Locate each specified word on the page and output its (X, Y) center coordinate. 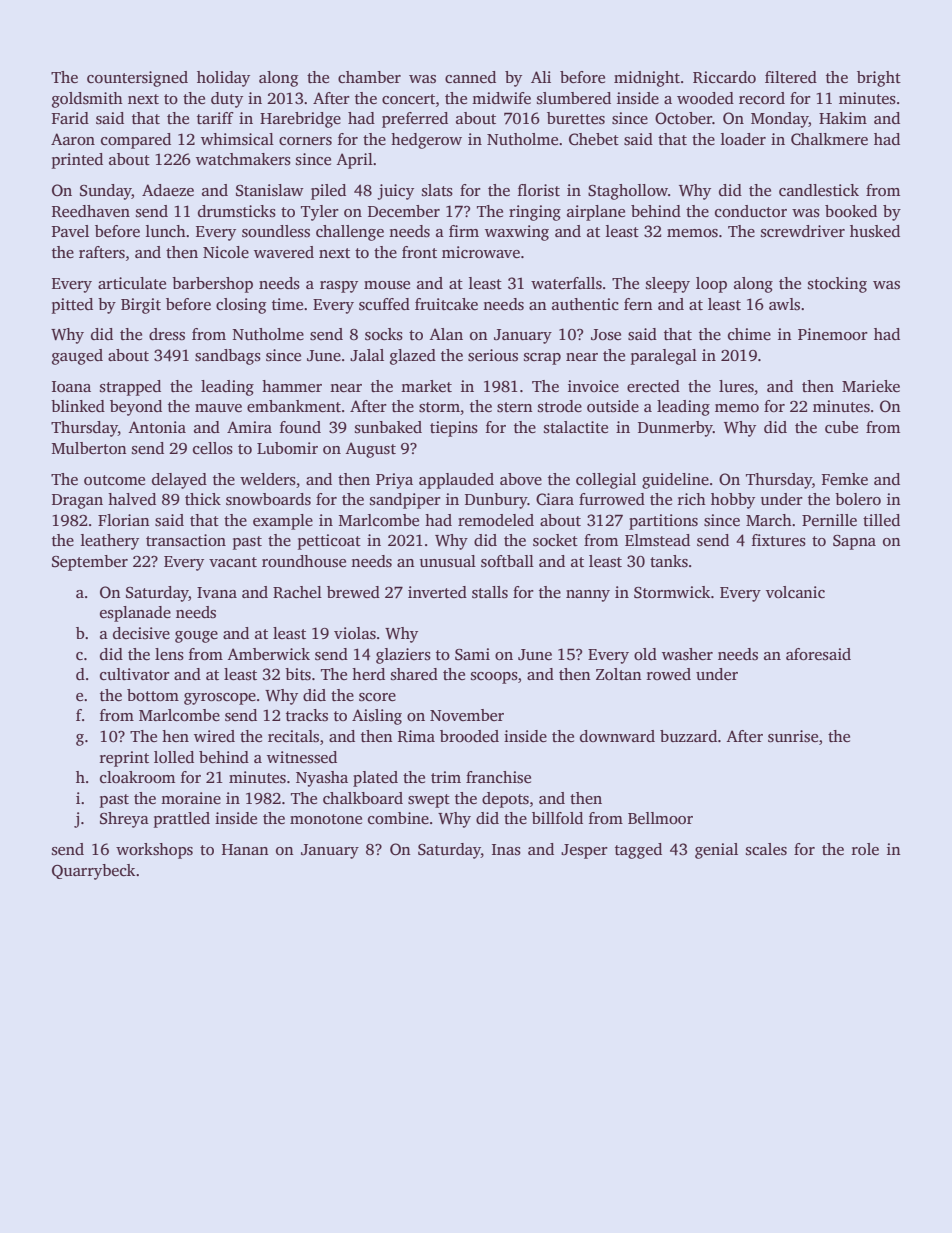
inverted (437, 592)
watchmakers (243, 159)
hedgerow (426, 141)
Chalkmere (829, 139)
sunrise (793, 736)
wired (214, 736)
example (283, 522)
